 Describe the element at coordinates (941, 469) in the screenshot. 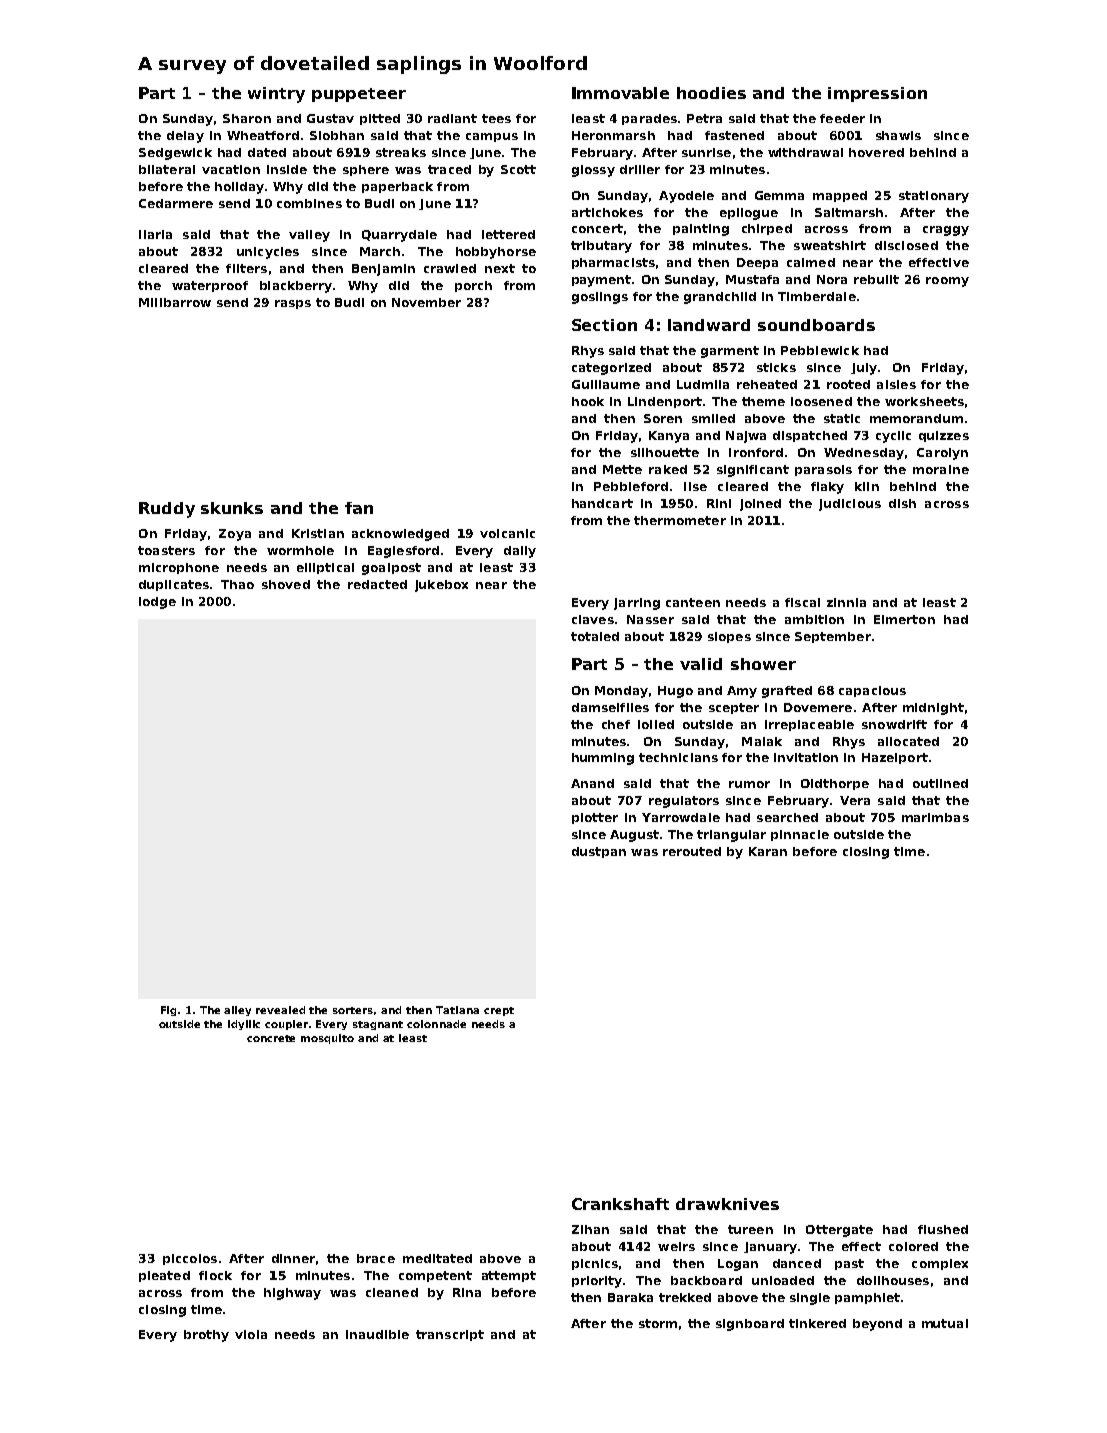

I see `moraine` at that location.
